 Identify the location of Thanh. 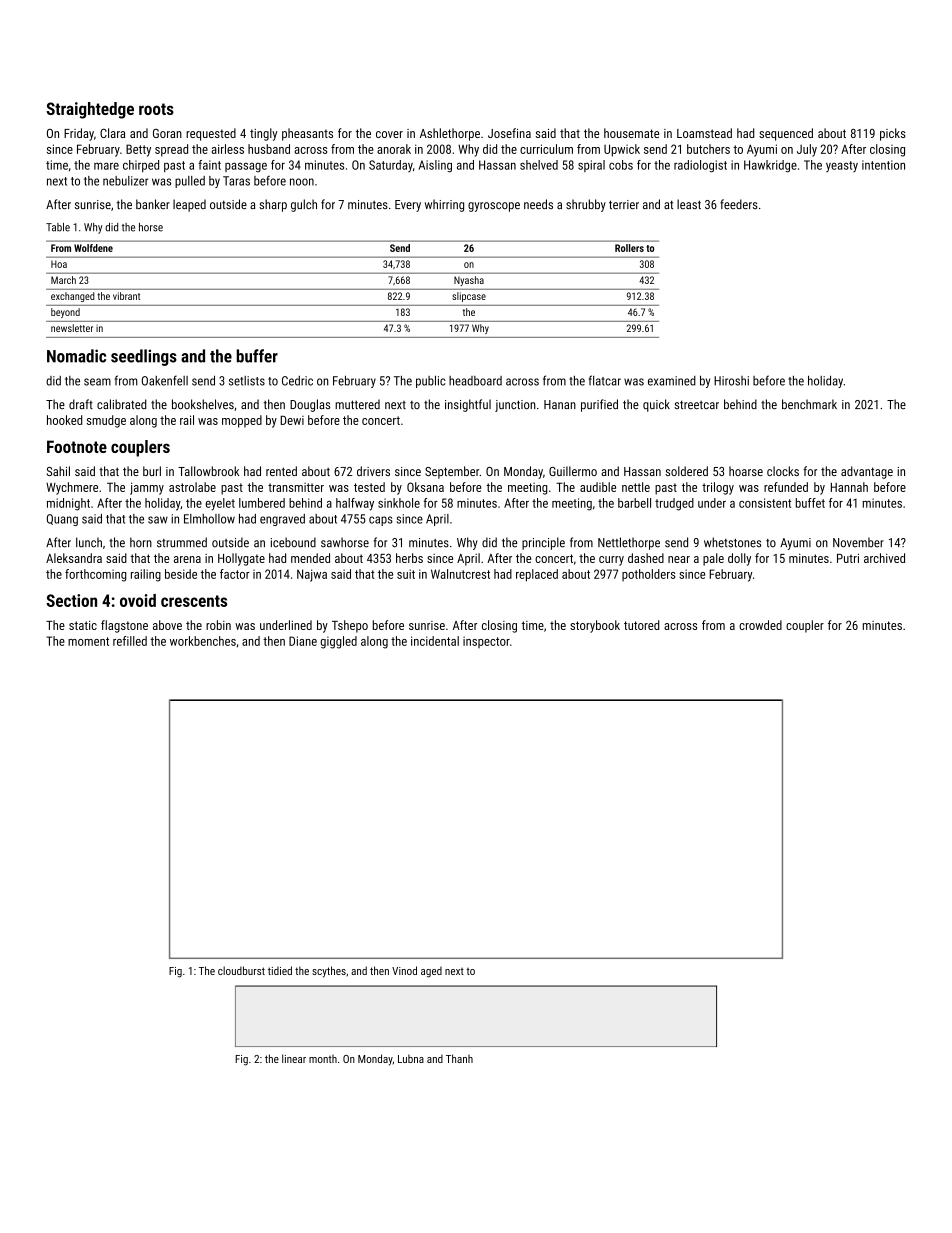
(459, 1058).
